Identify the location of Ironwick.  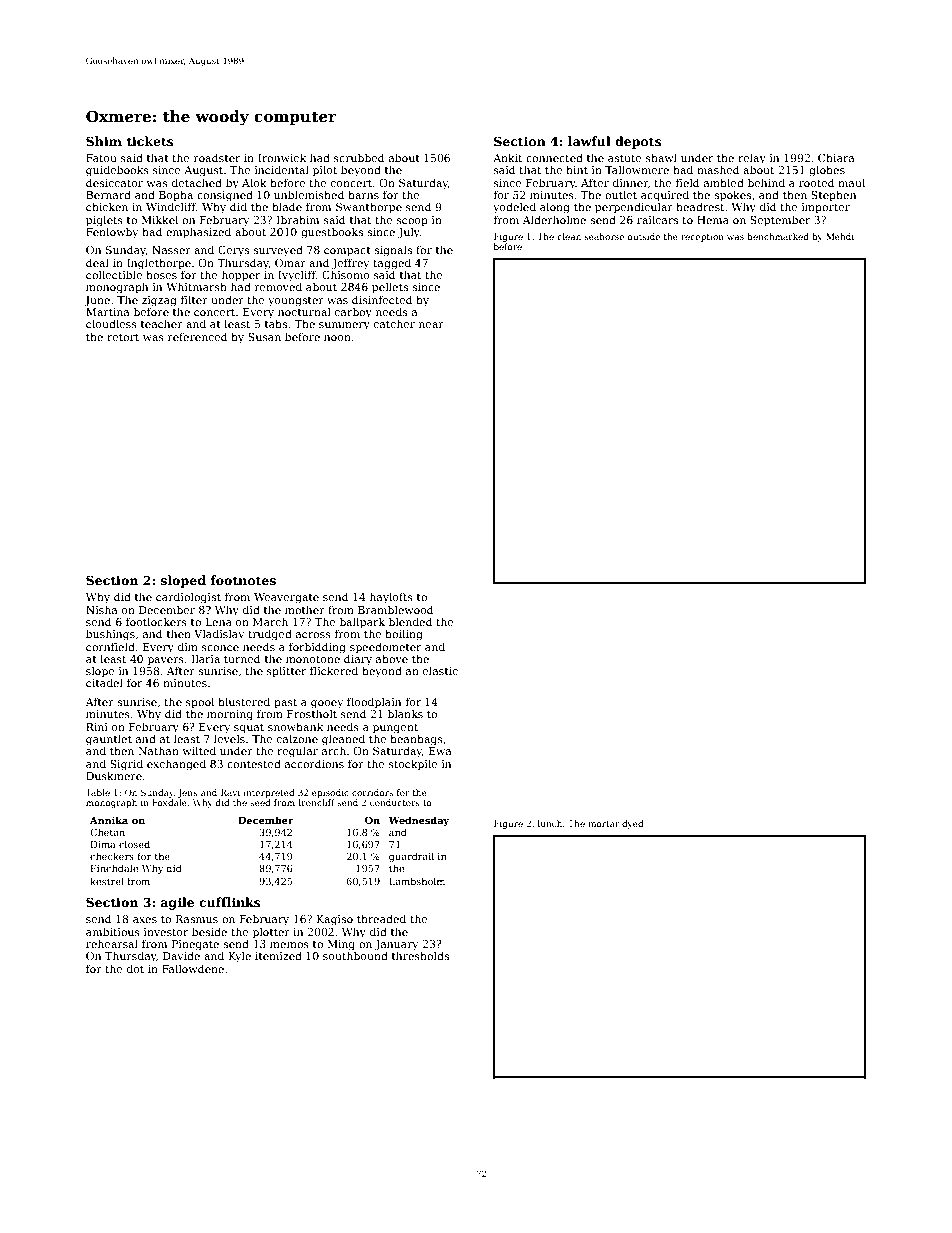
(282, 157).
